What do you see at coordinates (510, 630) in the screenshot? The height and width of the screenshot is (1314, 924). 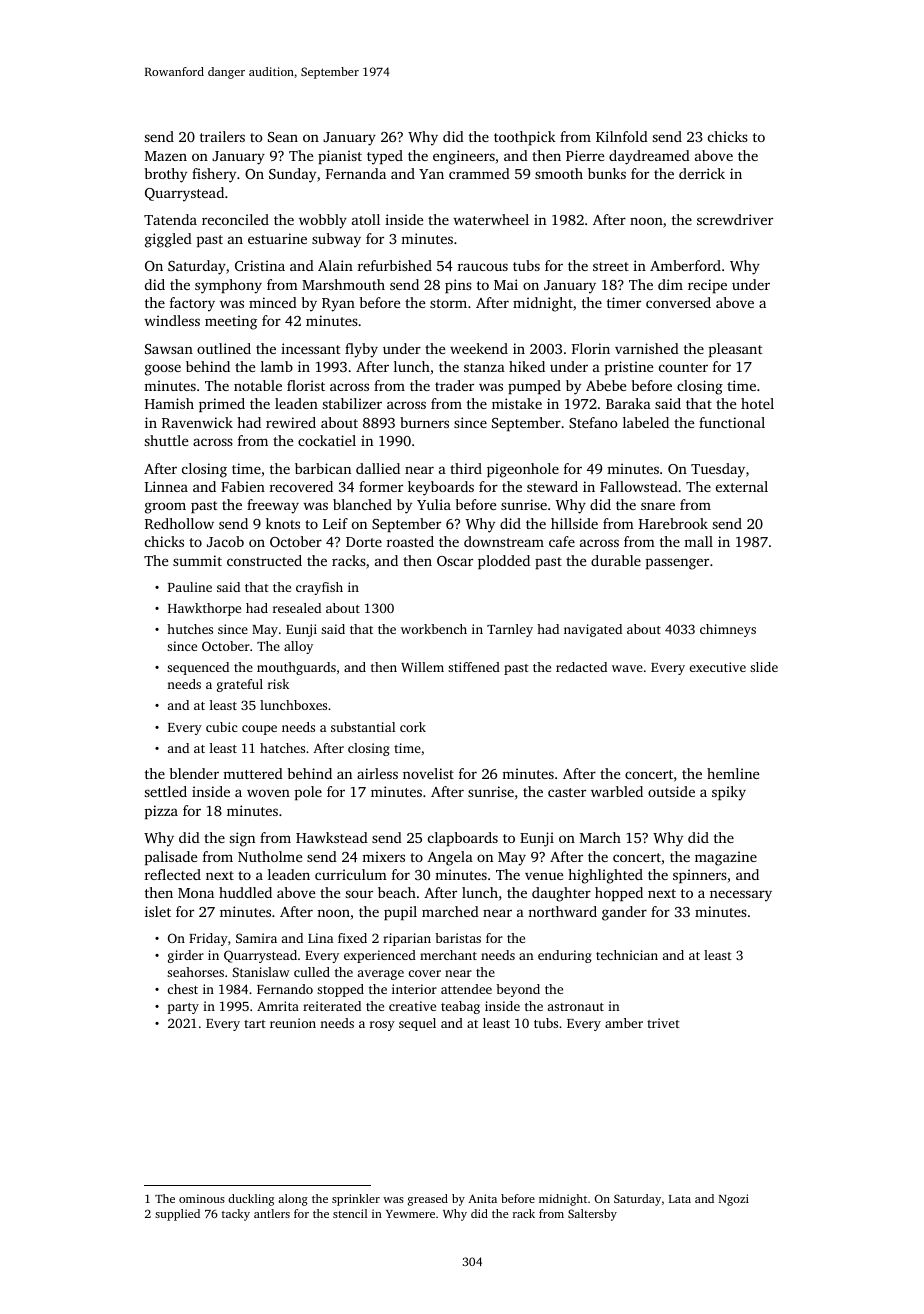 I see `Tarnley` at bounding box center [510, 630].
